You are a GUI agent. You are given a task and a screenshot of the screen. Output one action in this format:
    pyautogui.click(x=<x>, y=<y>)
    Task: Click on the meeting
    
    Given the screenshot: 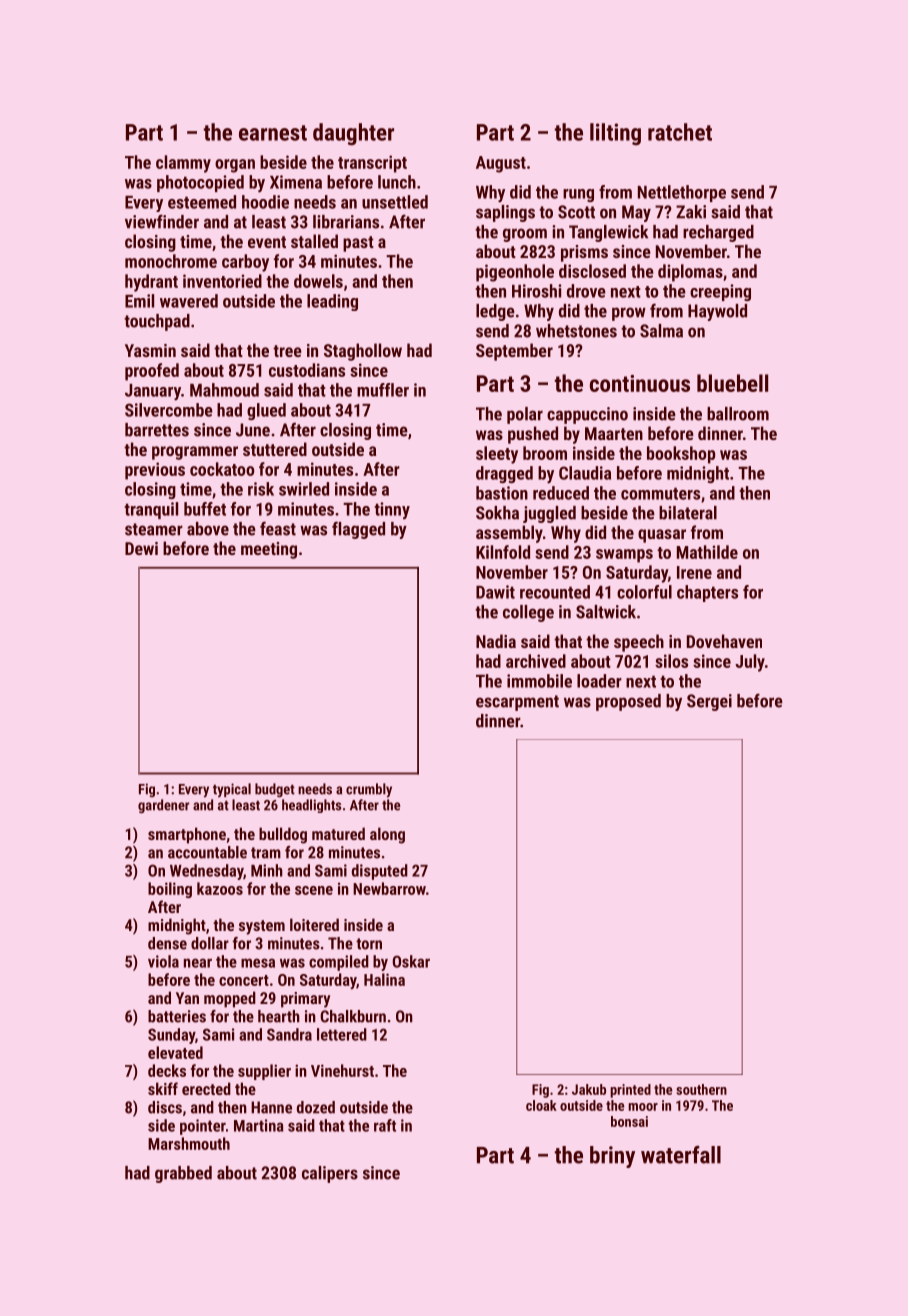 What is the action you would take?
    pyautogui.click(x=269, y=550)
